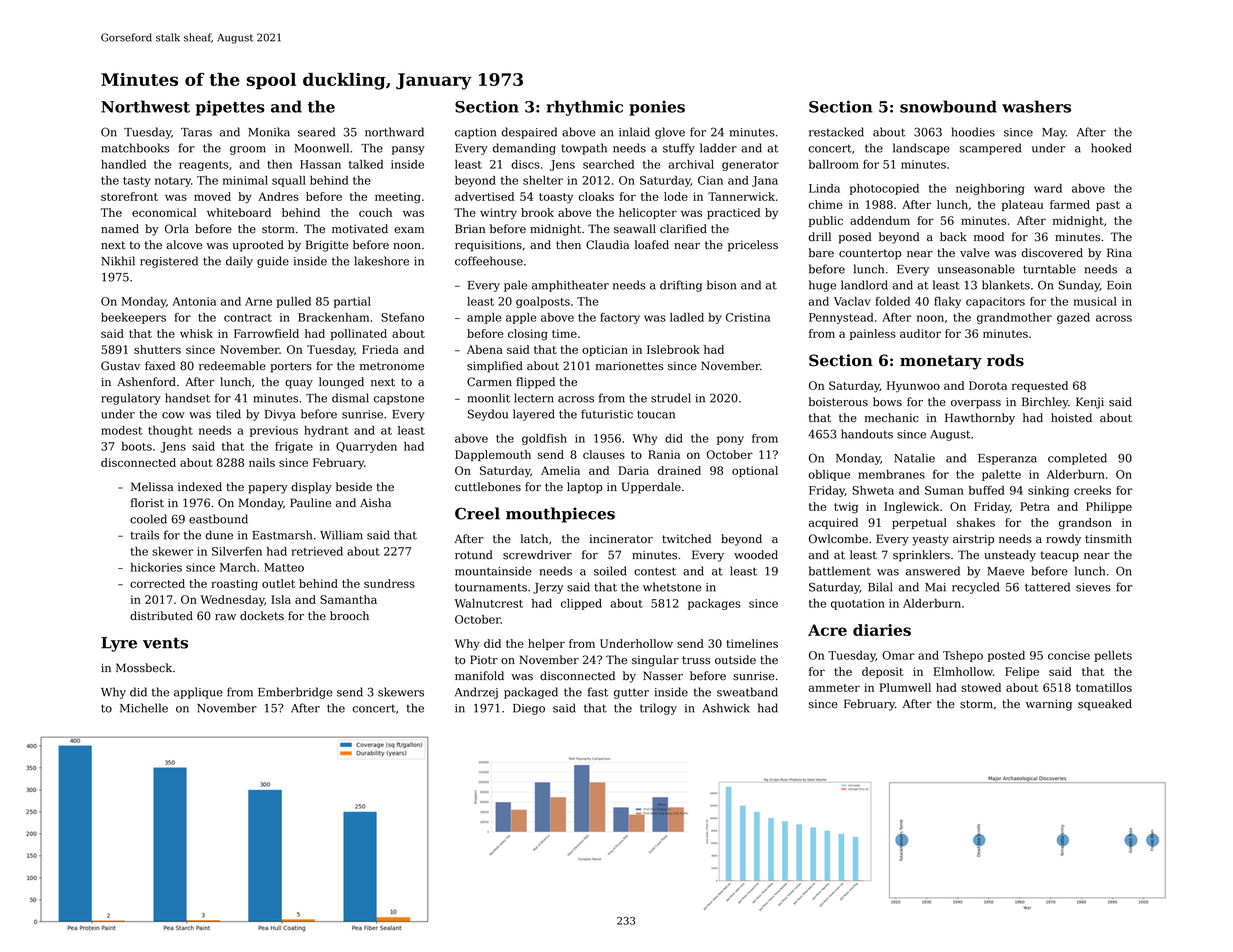  I want to click on pellets, so click(1113, 656).
